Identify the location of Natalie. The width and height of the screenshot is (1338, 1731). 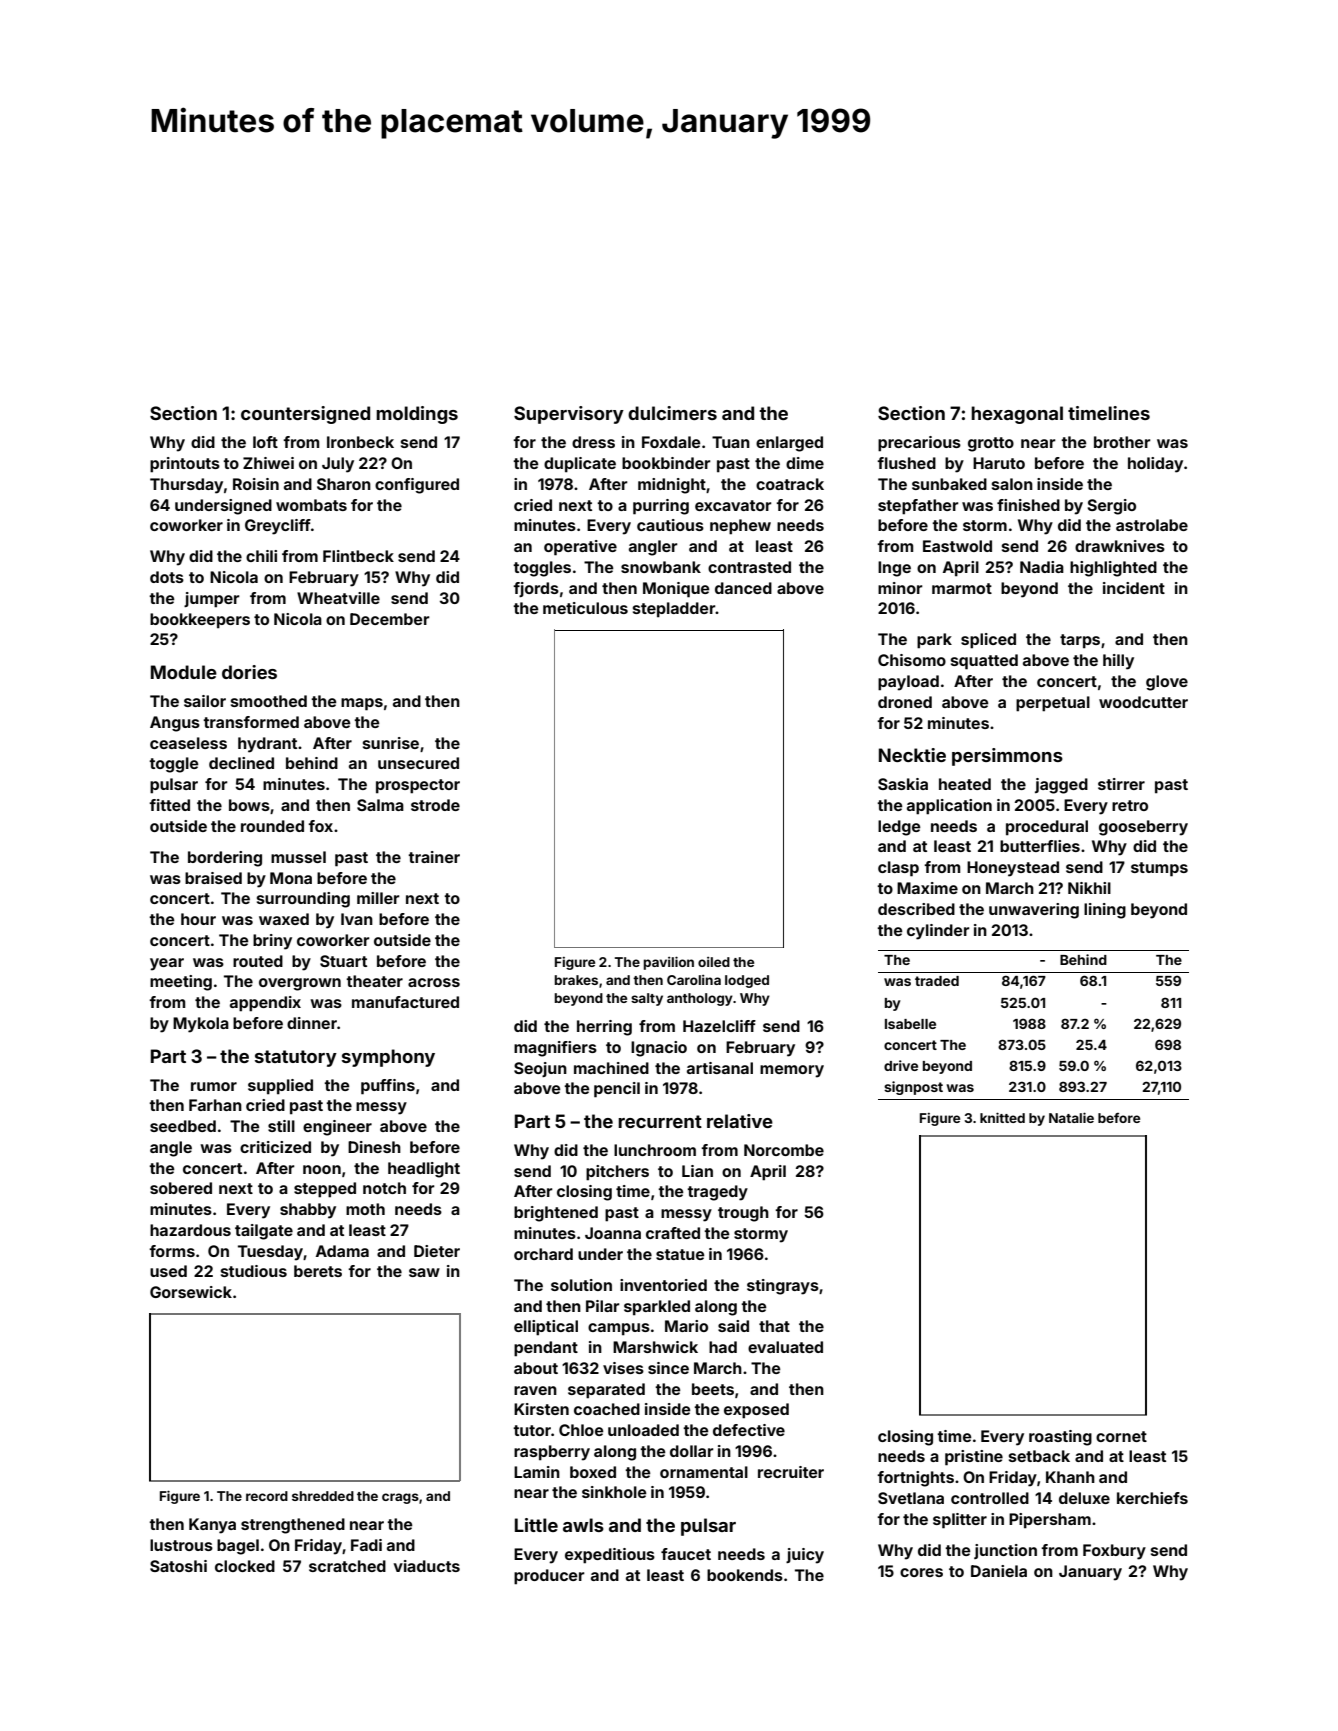
(1071, 1117).
